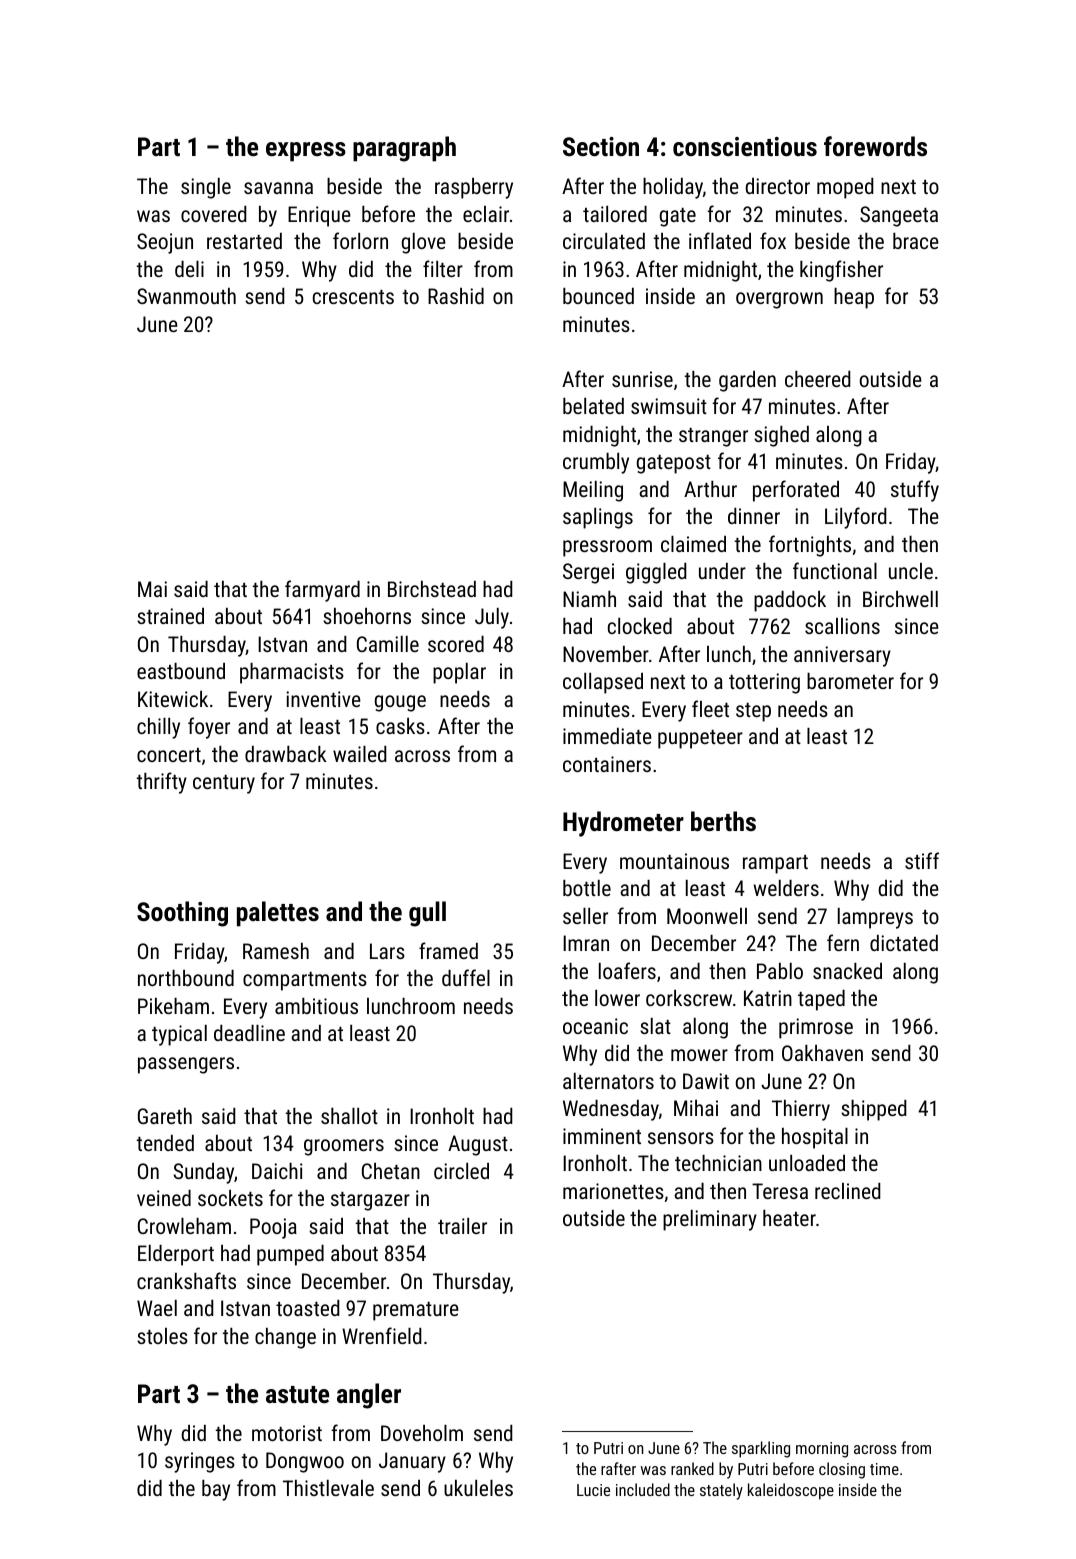 The height and width of the screenshot is (1559, 1076). Describe the element at coordinates (807, 1163) in the screenshot. I see `unloaded` at that location.
